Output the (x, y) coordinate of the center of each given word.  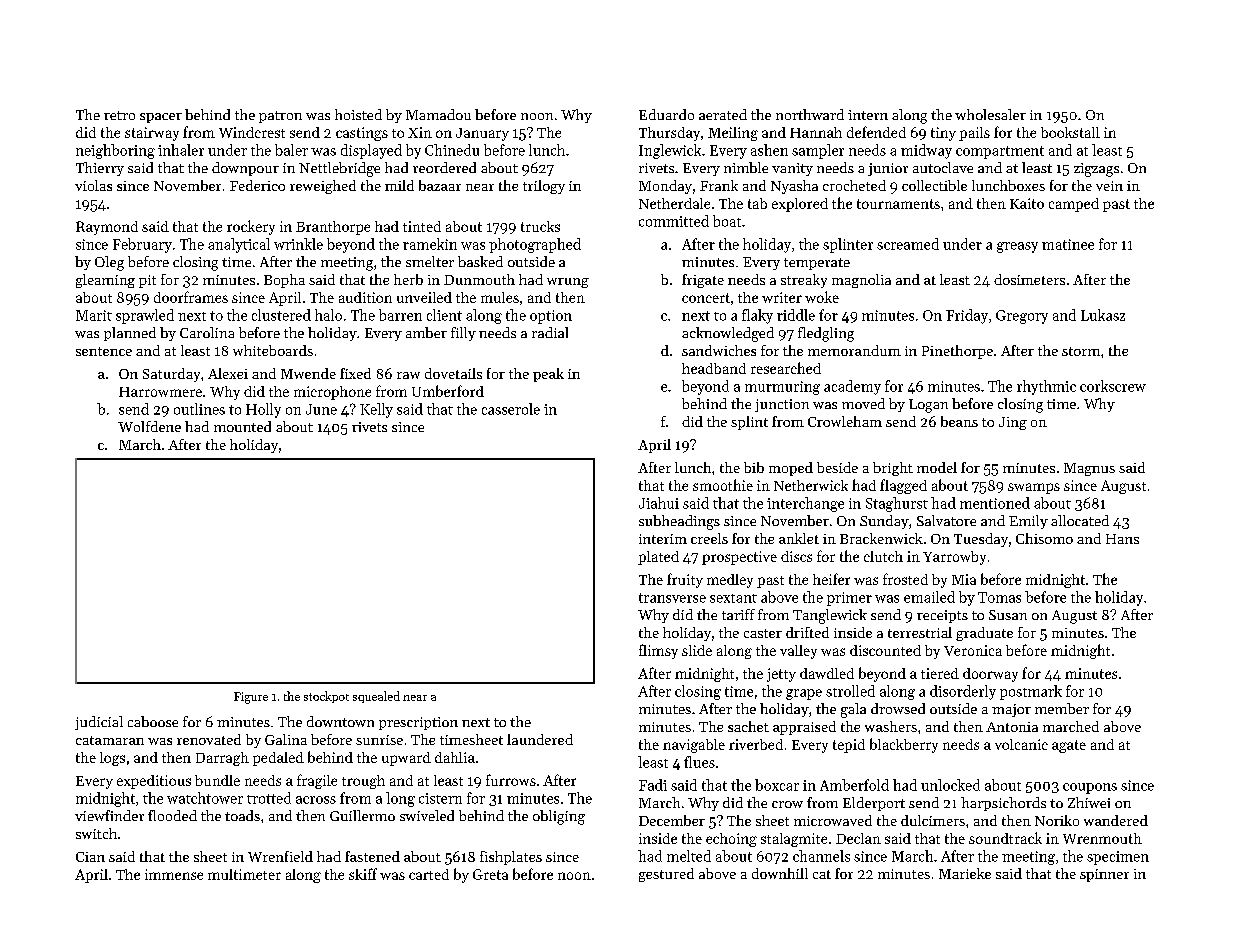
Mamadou (438, 114)
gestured (666, 875)
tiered (940, 673)
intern (868, 115)
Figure (251, 698)
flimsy (658, 651)
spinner (1104, 875)
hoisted (358, 114)
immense (174, 874)
